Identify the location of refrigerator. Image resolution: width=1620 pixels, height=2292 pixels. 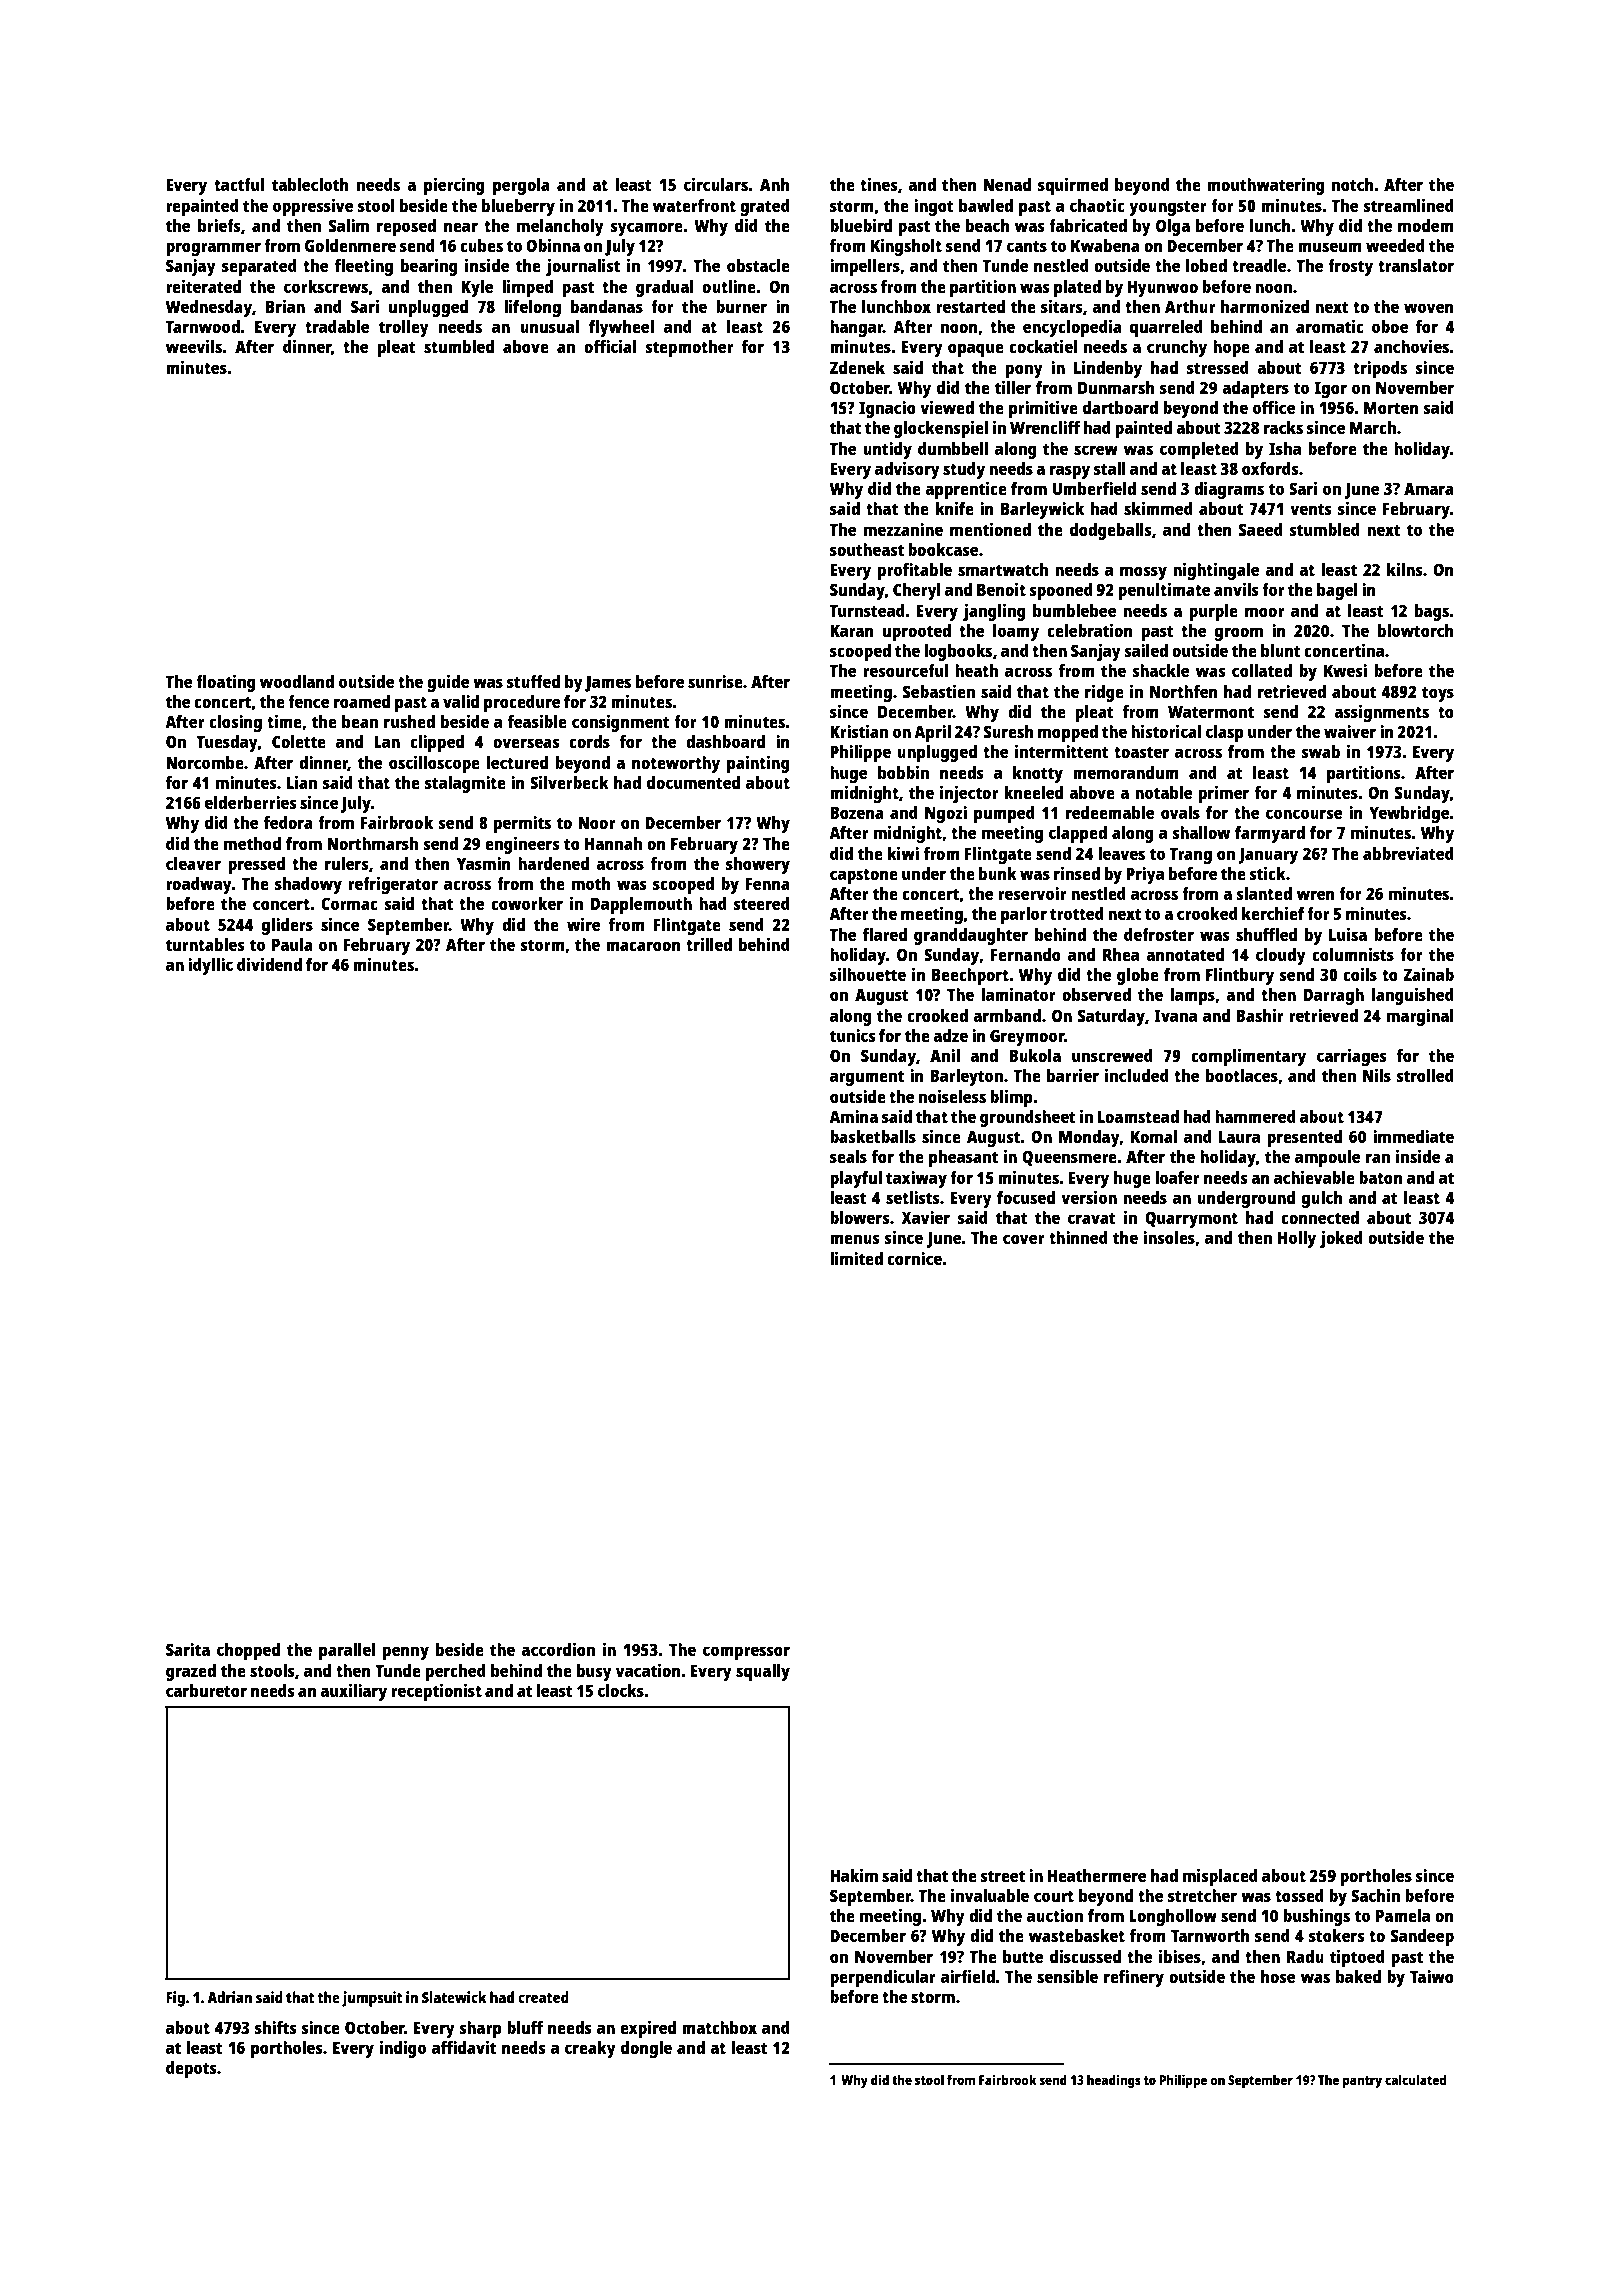
(393, 885).
